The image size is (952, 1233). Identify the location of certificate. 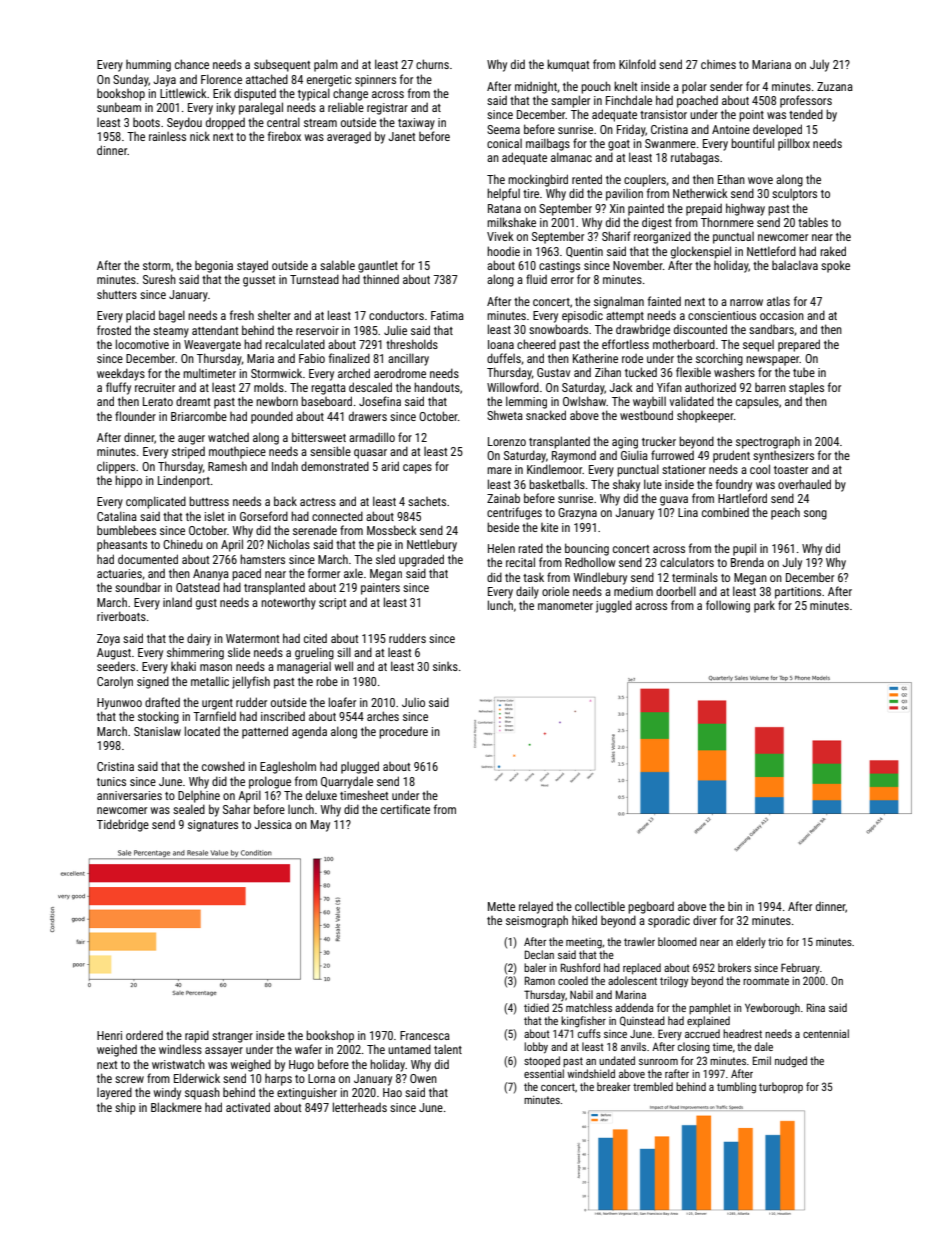
(405, 809).
